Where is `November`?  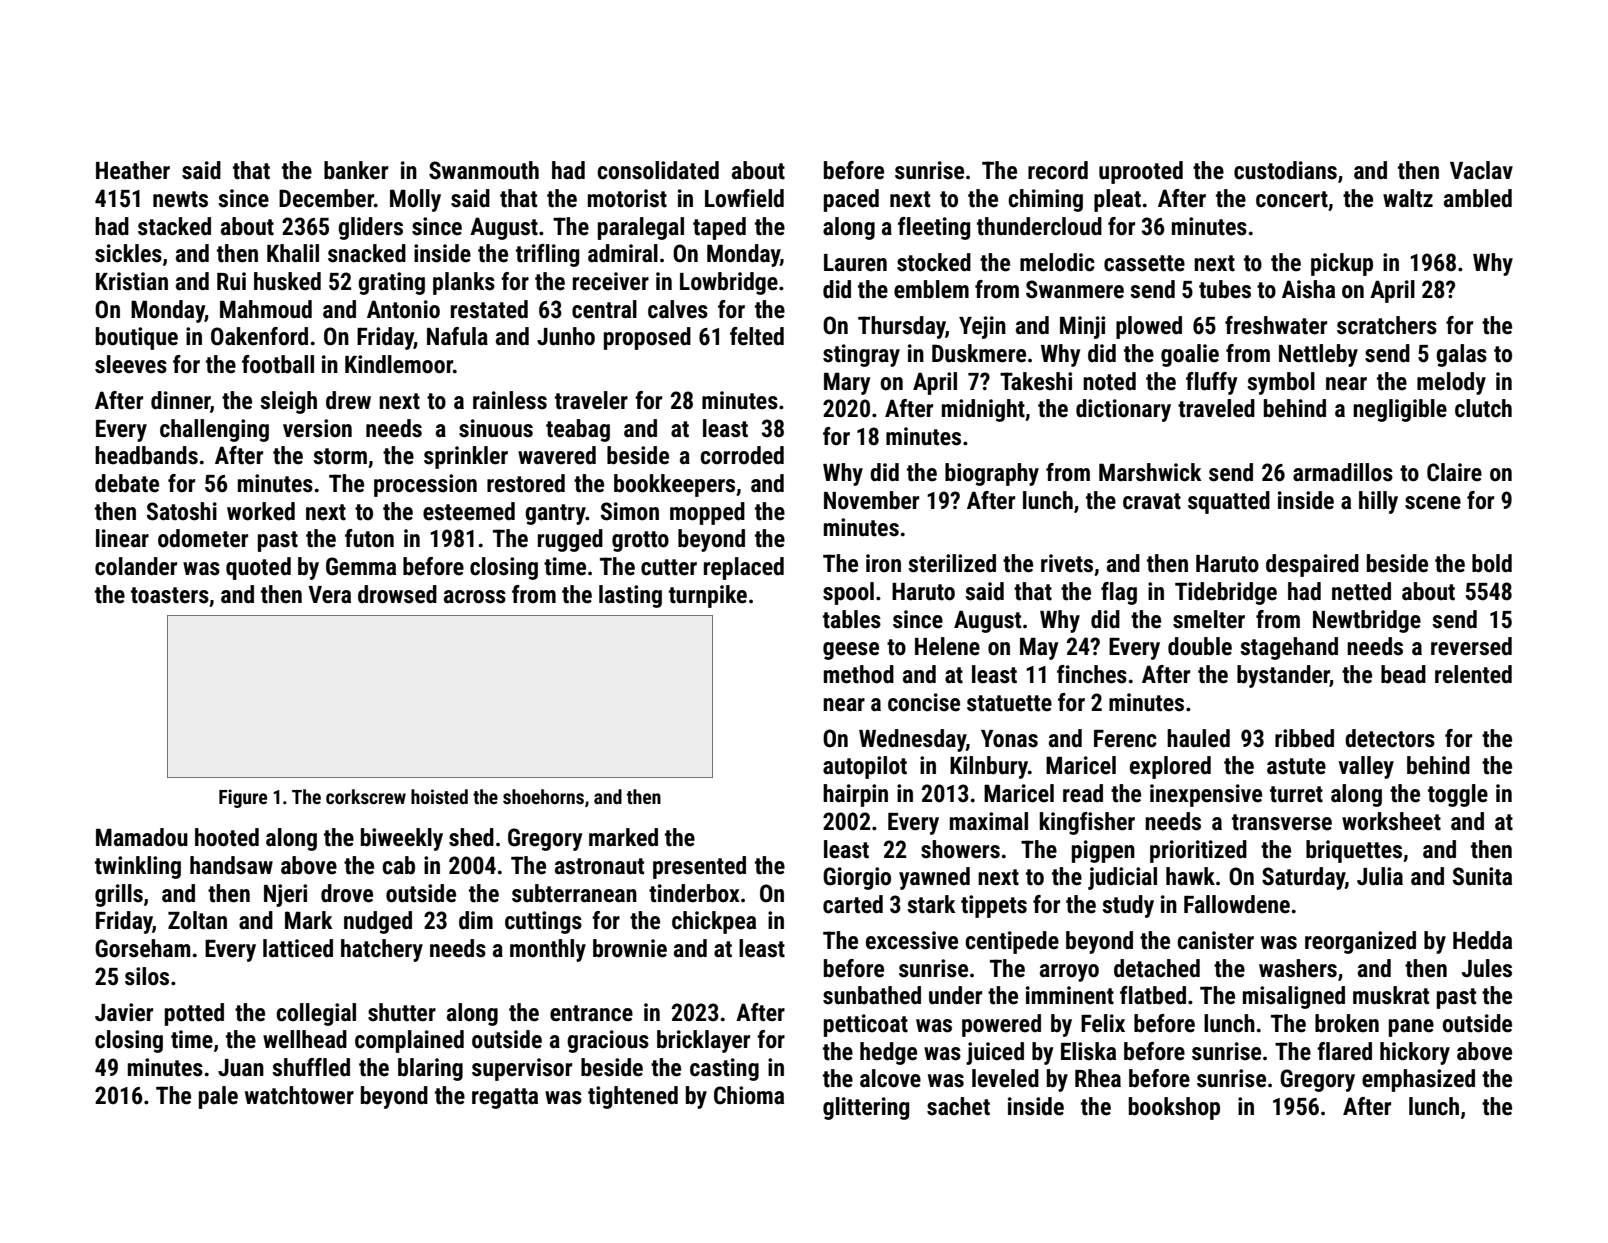
November is located at coordinates (871, 500).
